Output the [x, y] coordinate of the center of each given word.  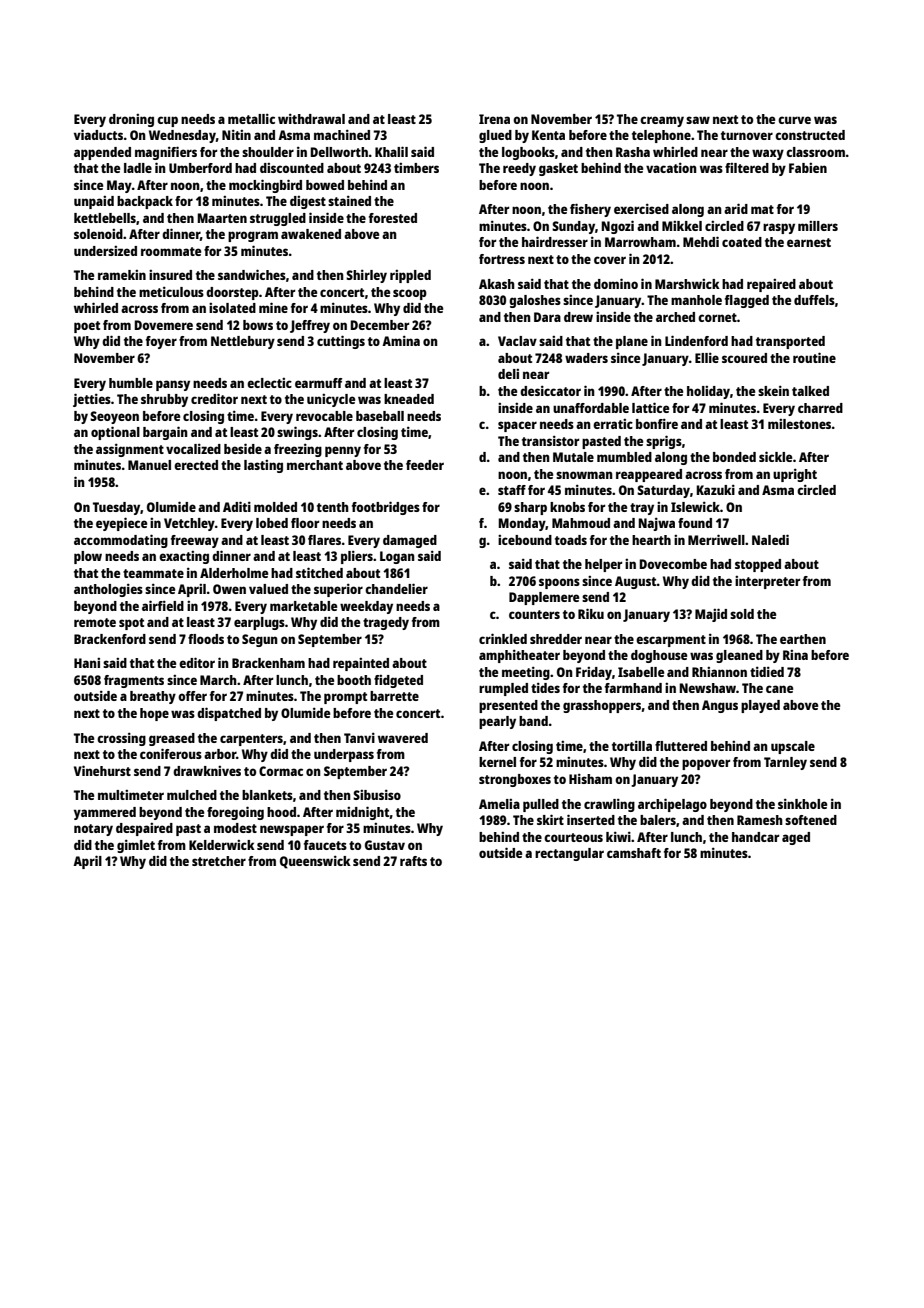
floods [206, 639]
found [695, 523]
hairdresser [555, 241]
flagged [747, 301]
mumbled [624, 457]
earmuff [318, 383]
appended [102, 153]
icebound [525, 540]
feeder [425, 465]
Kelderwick [222, 845]
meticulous [171, 291]
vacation [671, 167]
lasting [263, 466]
